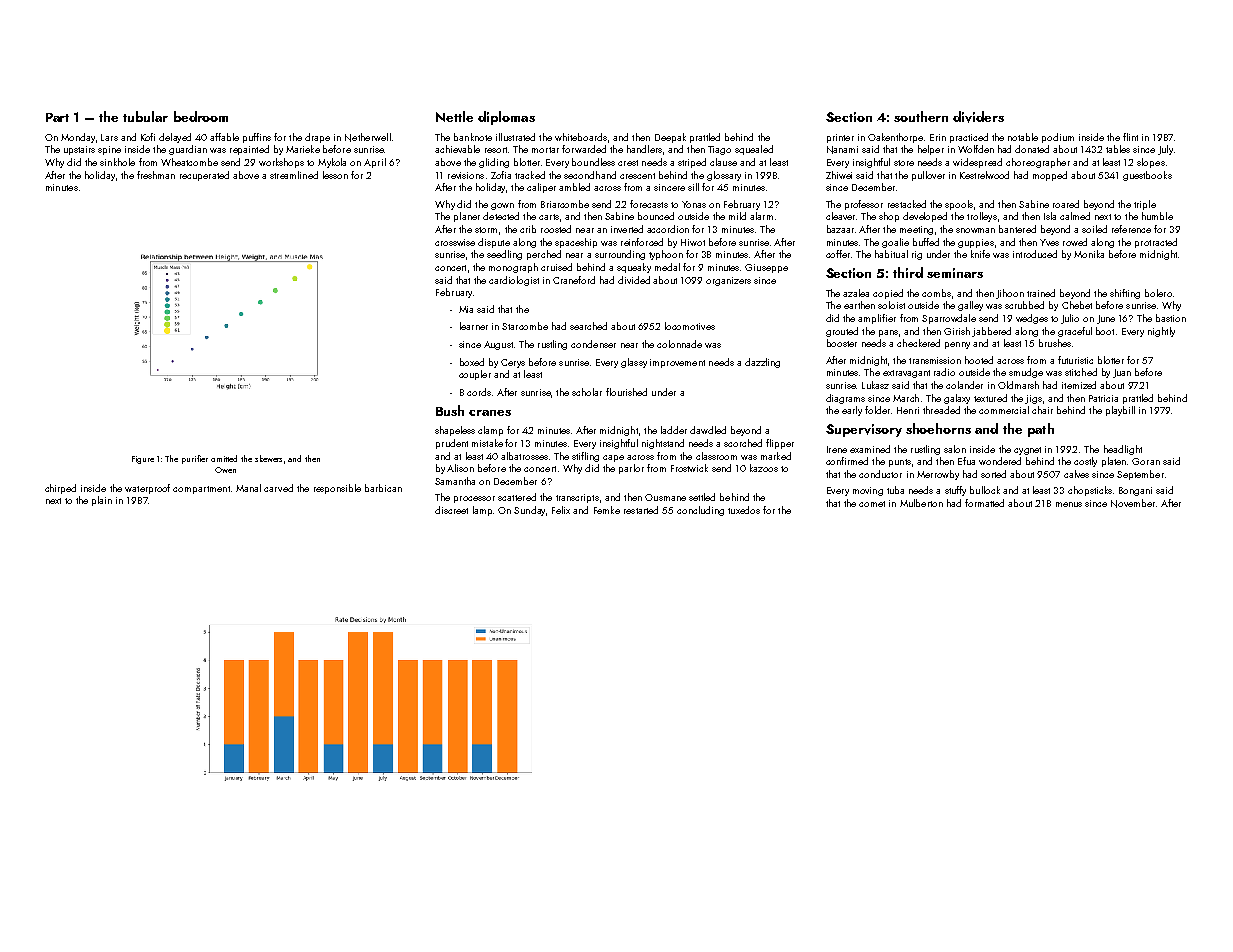  What do you see at coordinates (723, 162) in the document?
I see `clause` at bounding box center [723, 162].
